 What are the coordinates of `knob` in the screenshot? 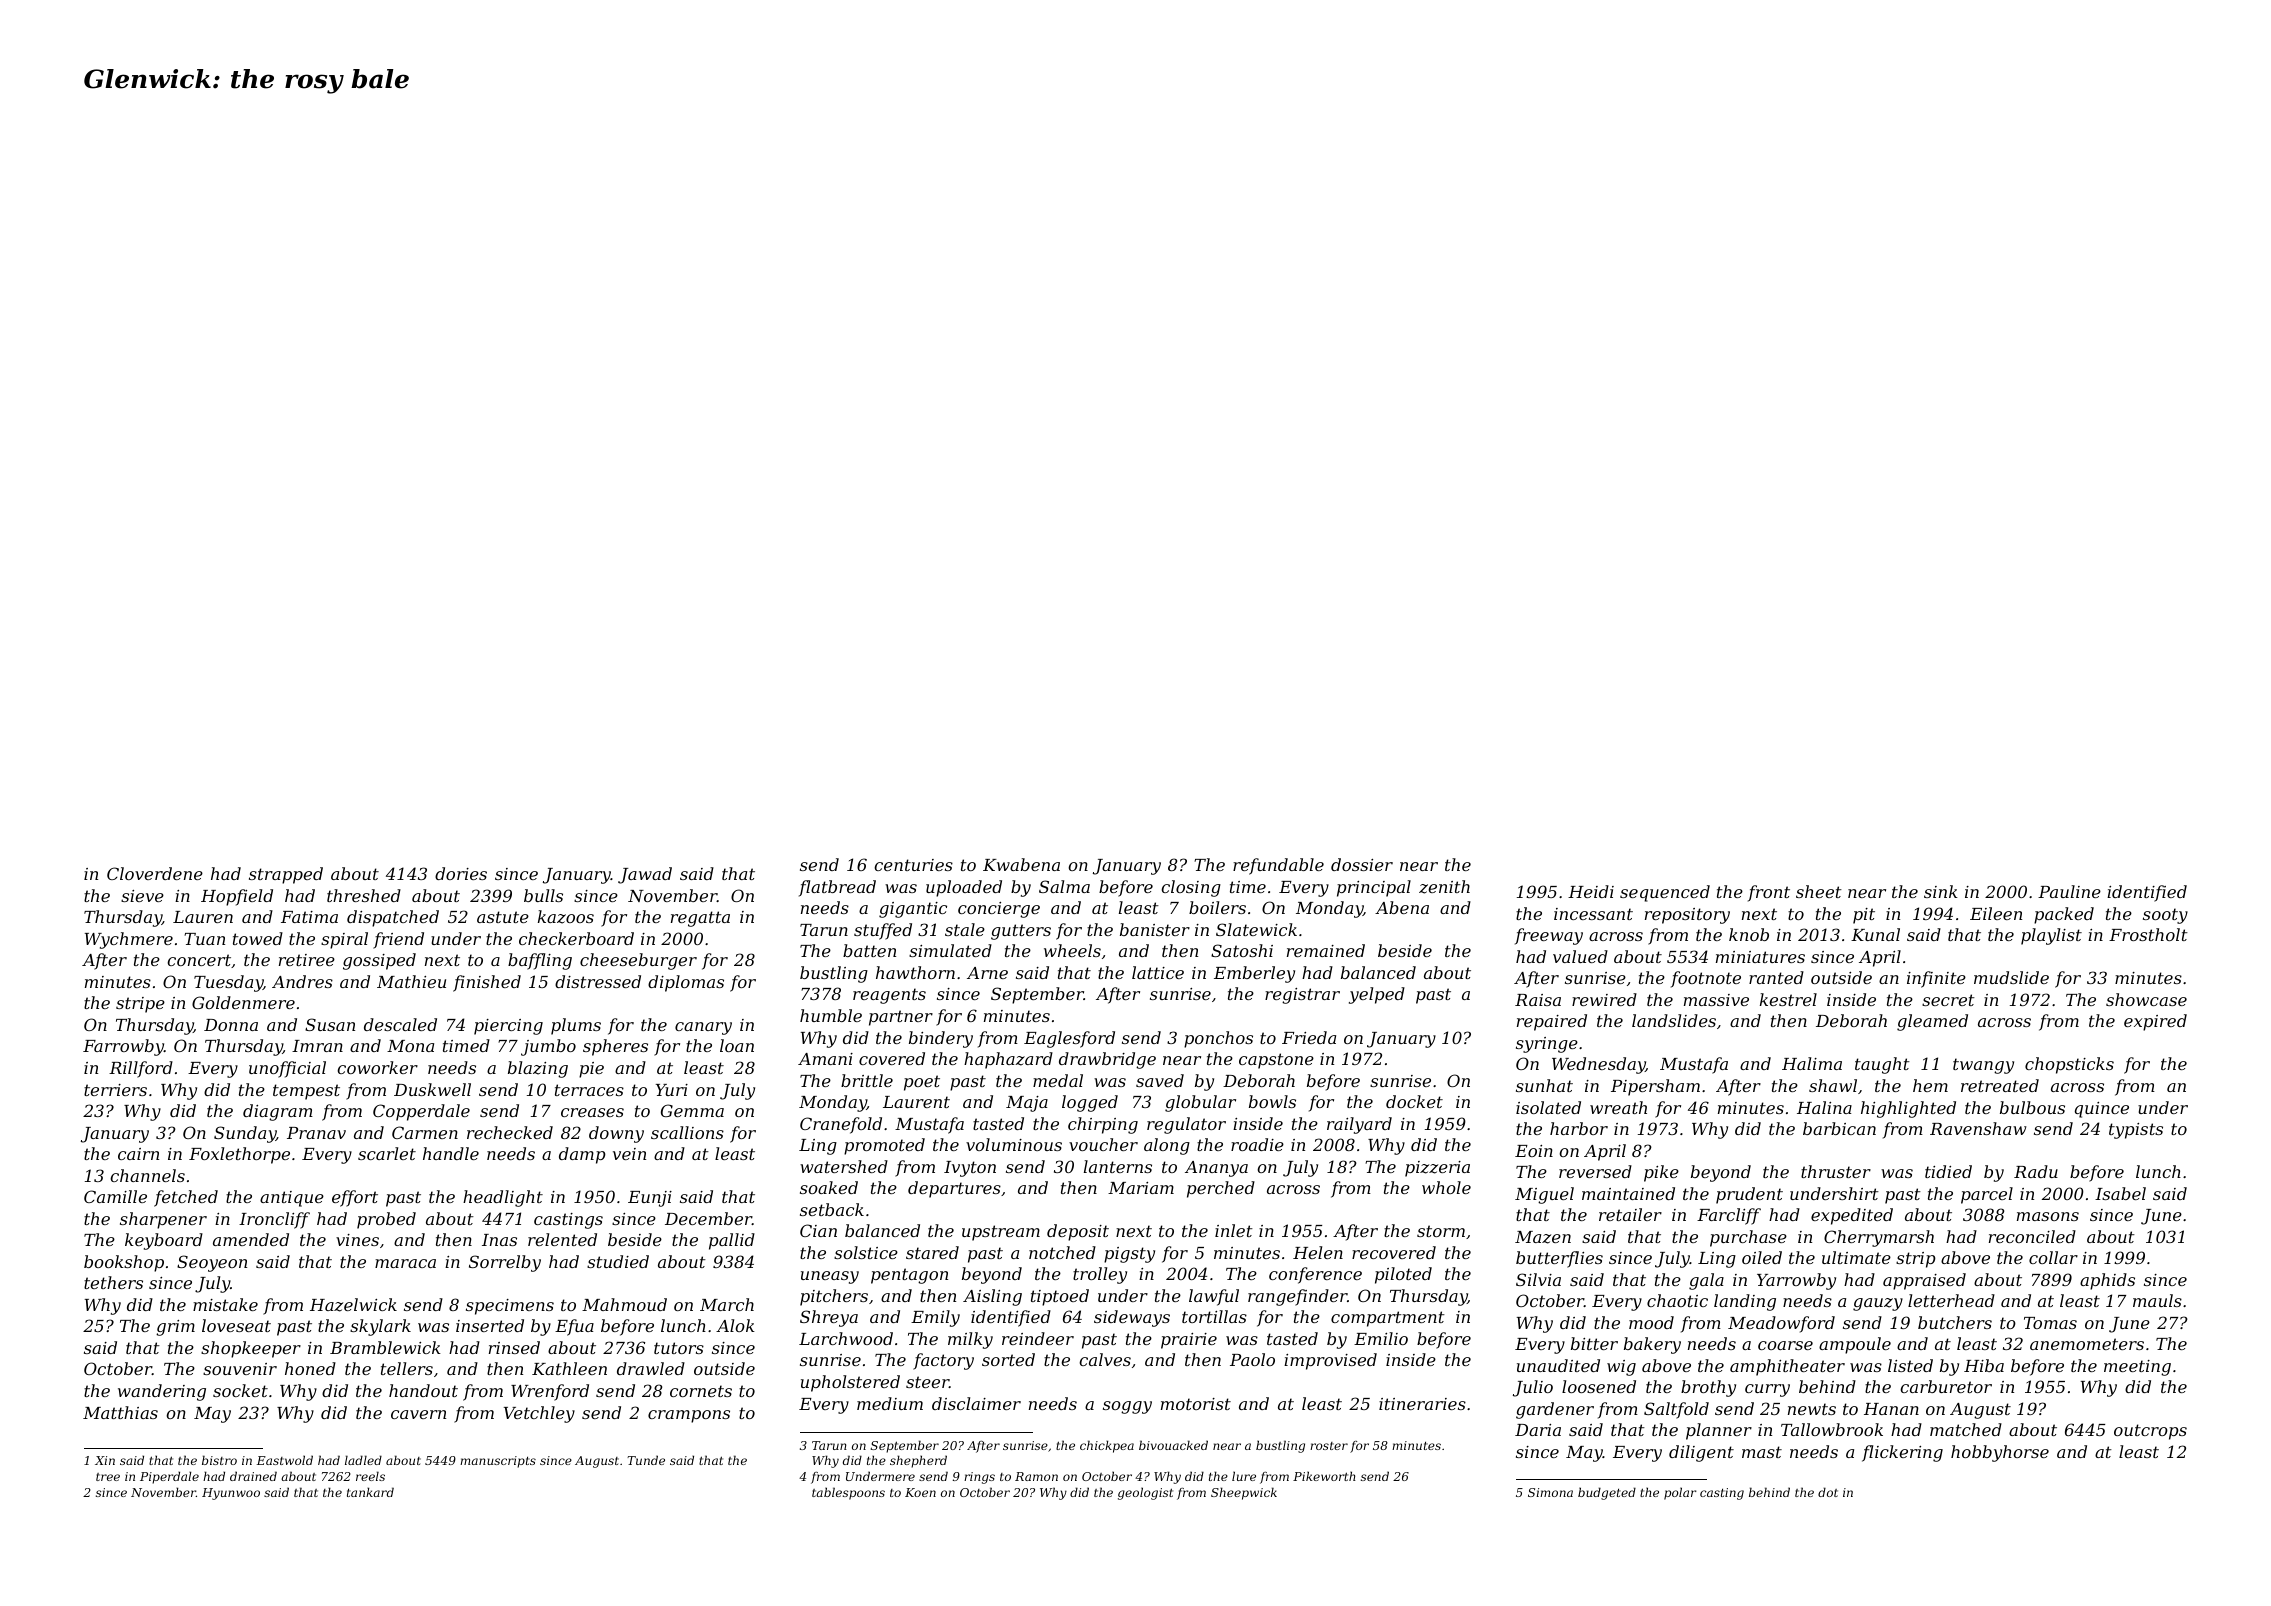 It's located at (1749, 934).
